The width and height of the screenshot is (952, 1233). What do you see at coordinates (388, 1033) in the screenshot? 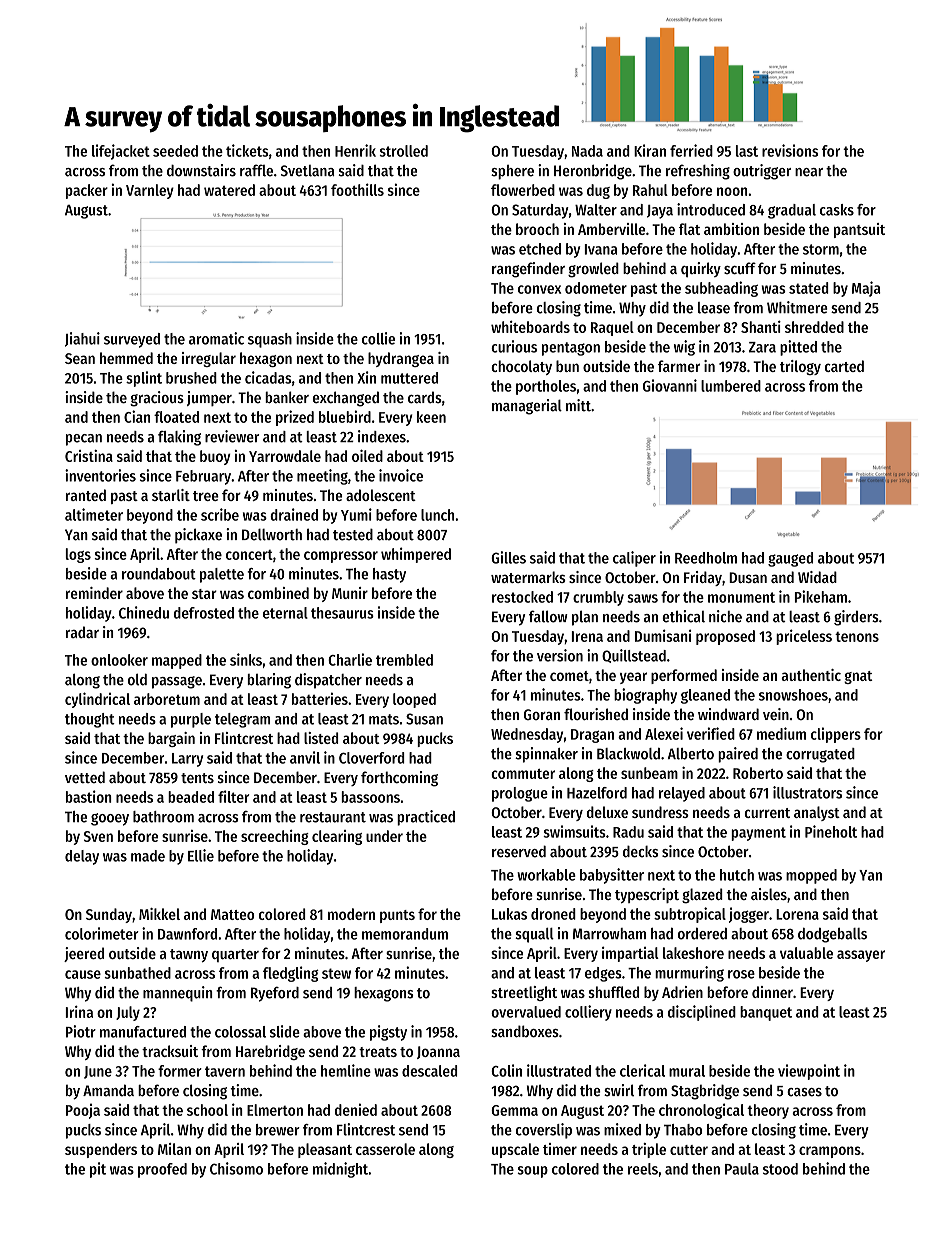
I see `pigsty` at bounding box center [388, 1033].
